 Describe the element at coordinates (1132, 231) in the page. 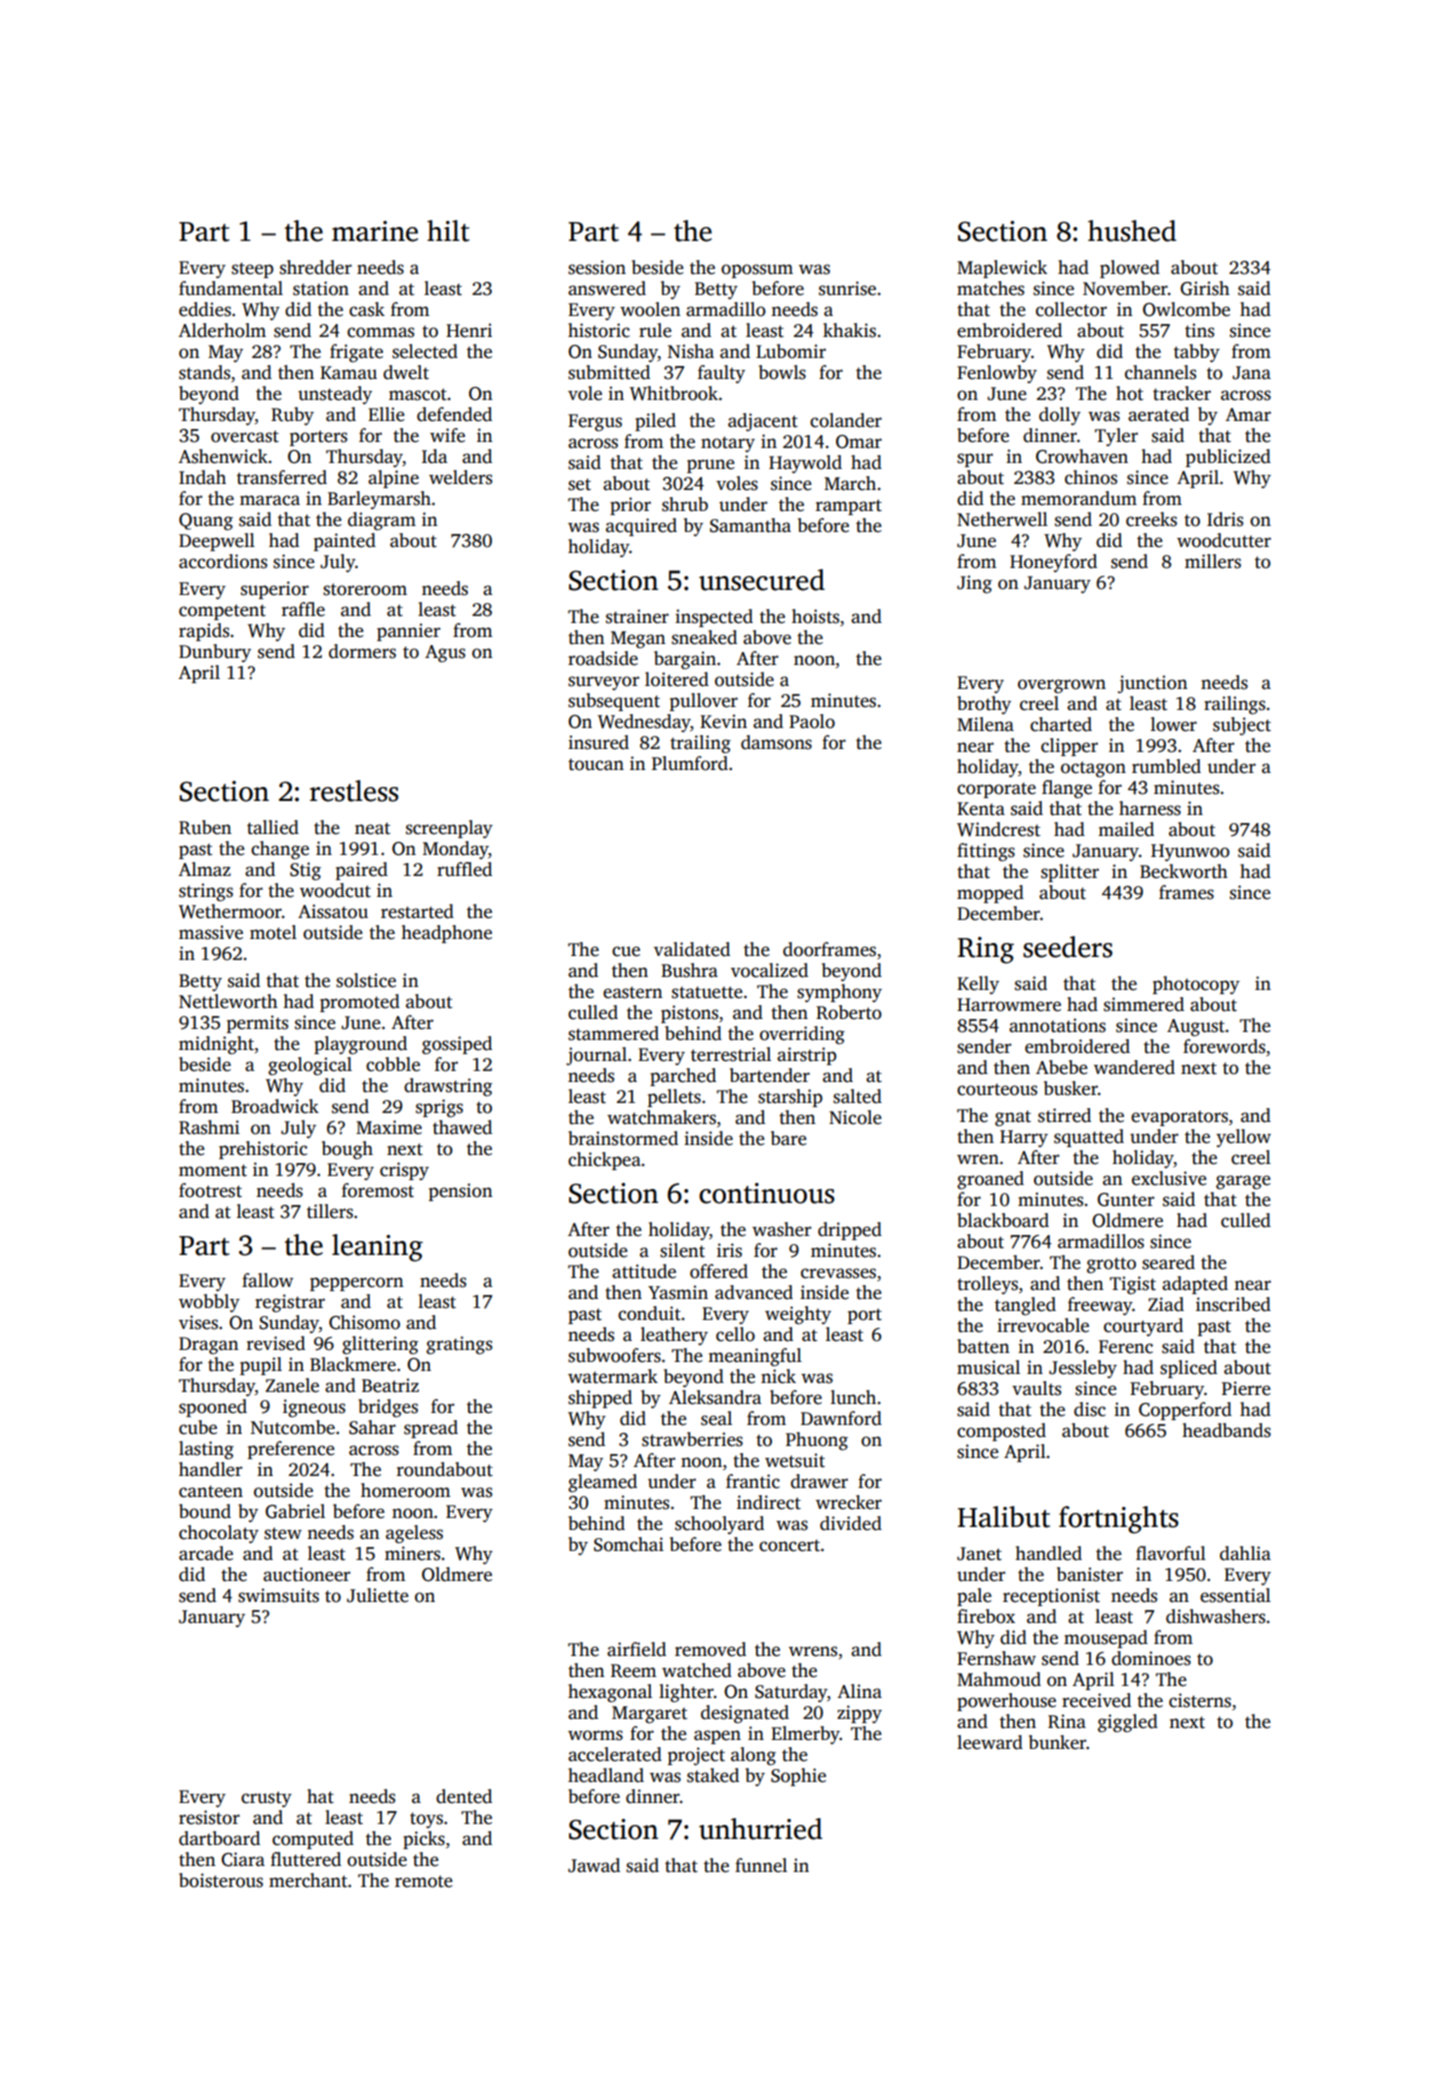

I see `hushed` at that location.
